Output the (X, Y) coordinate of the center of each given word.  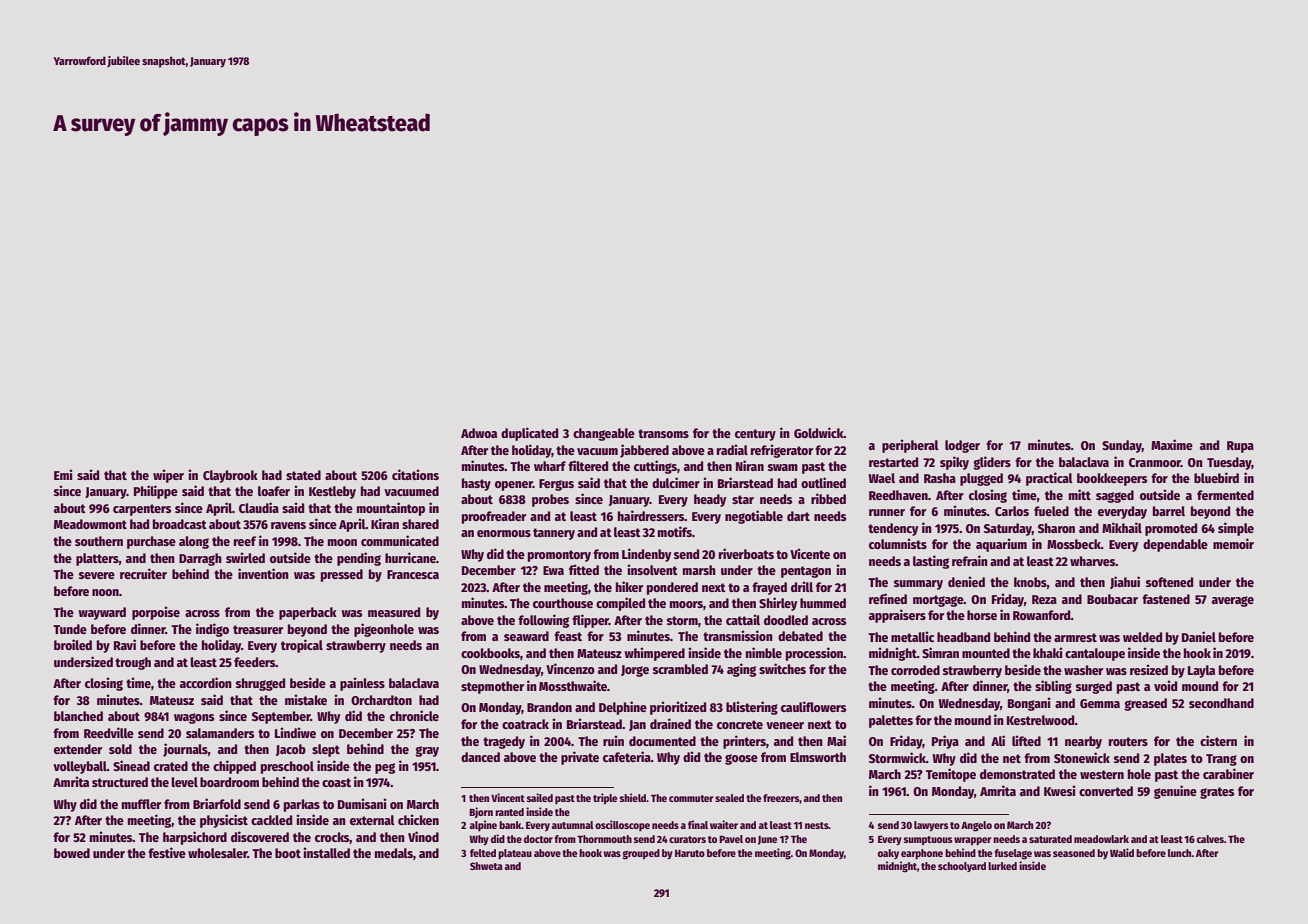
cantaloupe (1095, 654)
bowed (72, 853)
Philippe (156, 492)
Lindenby (646, 555)
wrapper (972, 841)
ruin (613, 740)
